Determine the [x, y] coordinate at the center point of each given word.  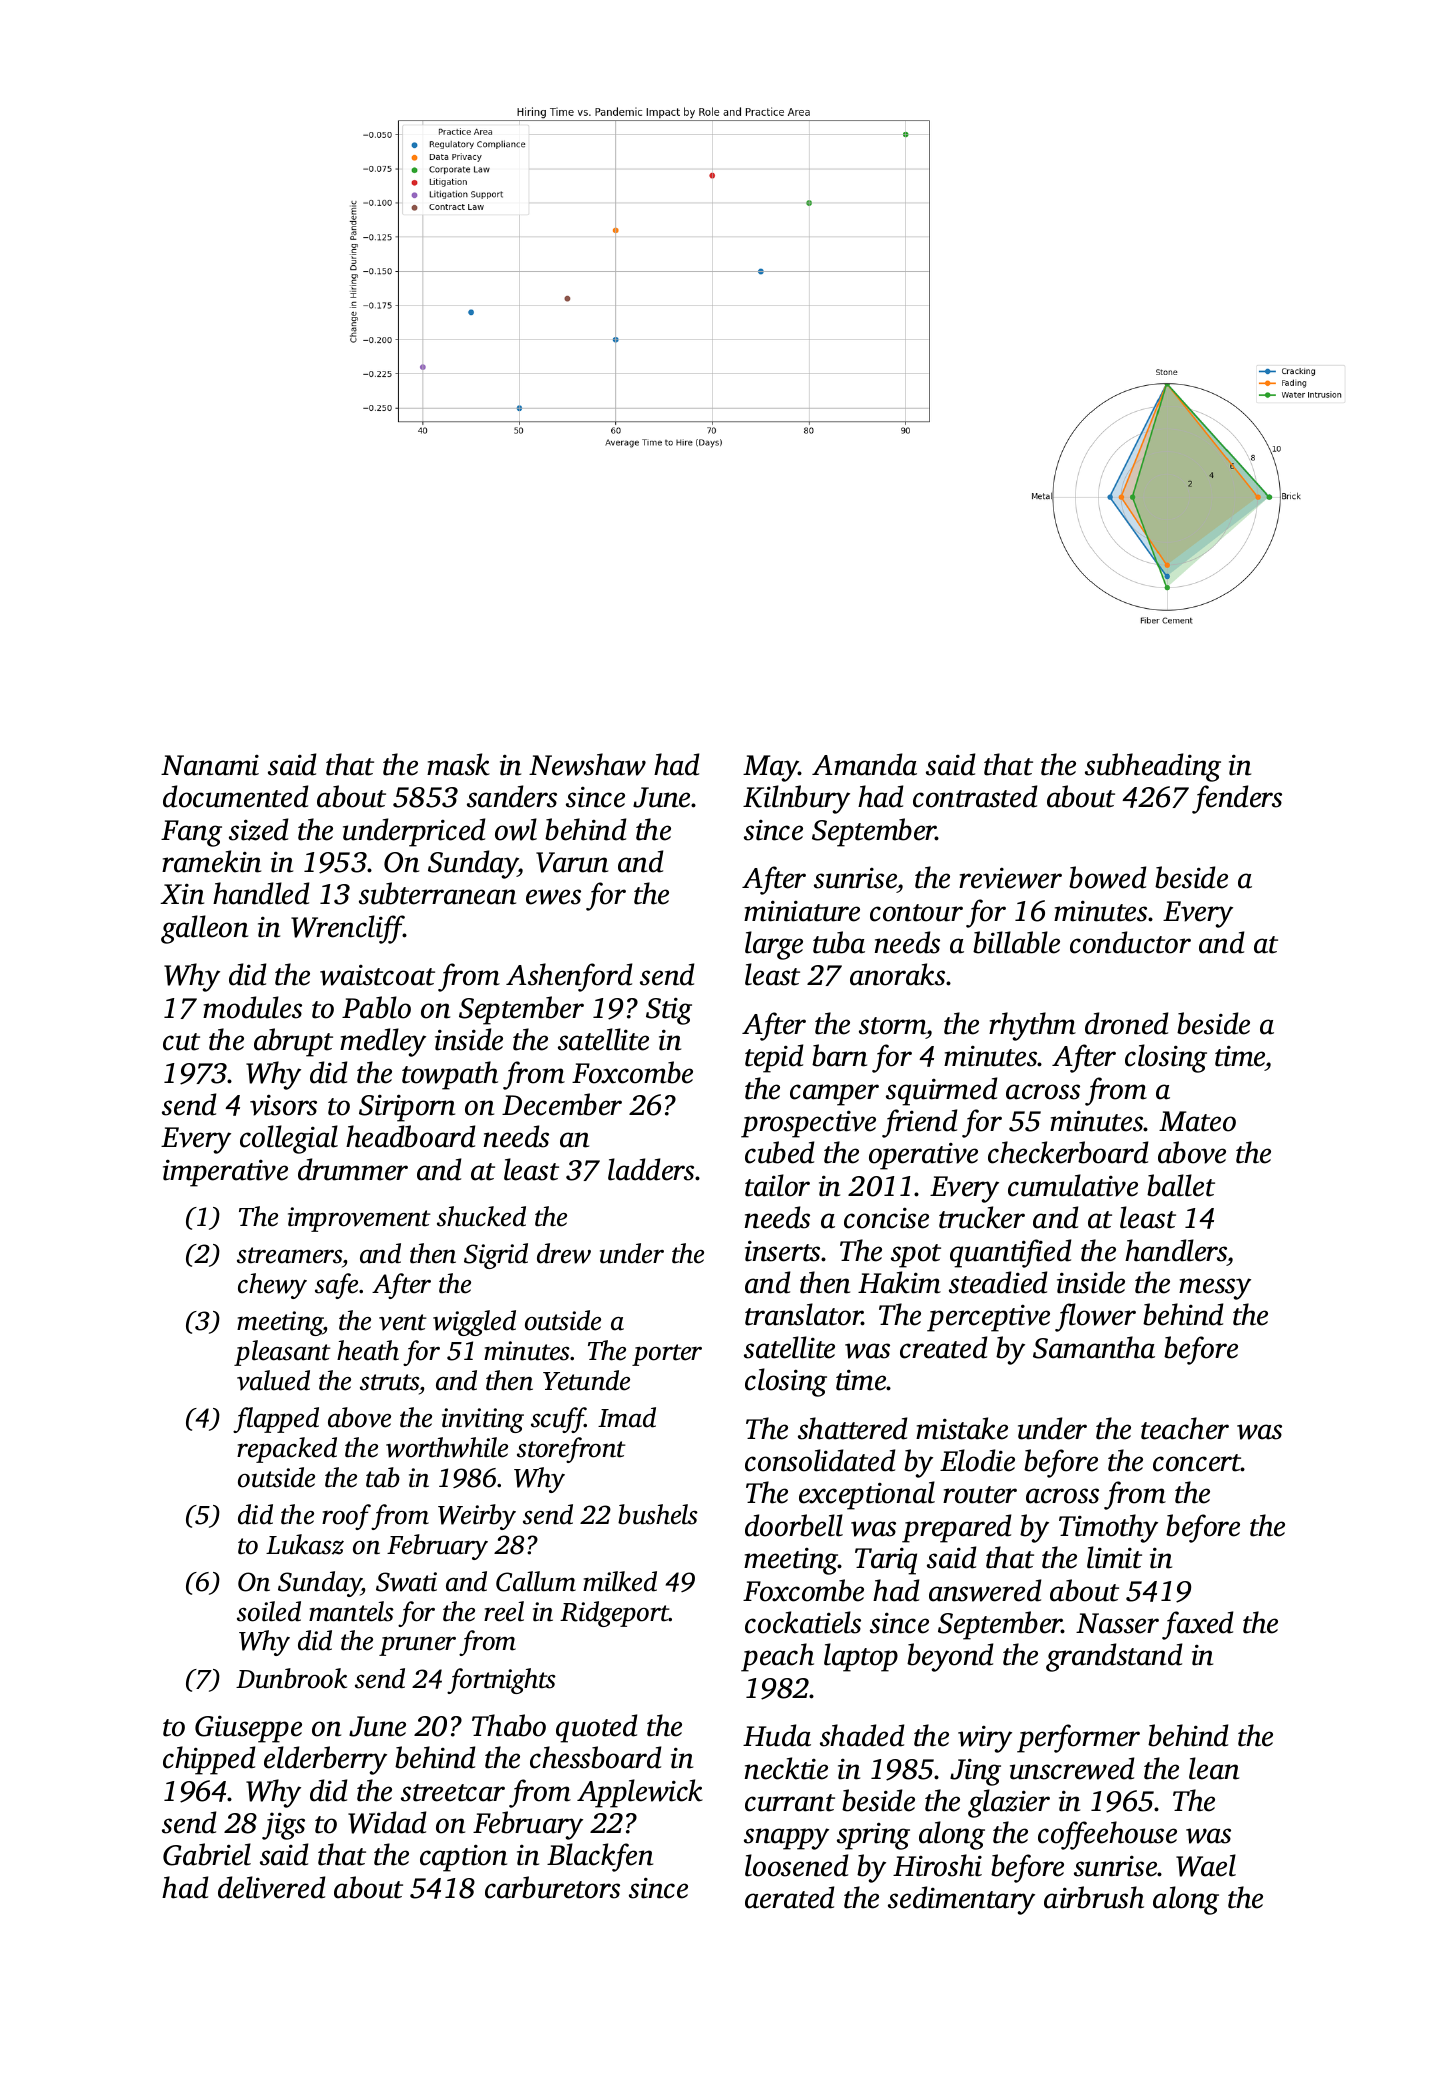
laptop [861, 1657]
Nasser [1117, 1623]
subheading [1153, 767]
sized [258, 829]
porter [667, 1355]
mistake [962, 1428]
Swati [406, 1582]
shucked [481, 1216]
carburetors [552, 1887]
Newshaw [587, 764]
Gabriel [207, 1854]
